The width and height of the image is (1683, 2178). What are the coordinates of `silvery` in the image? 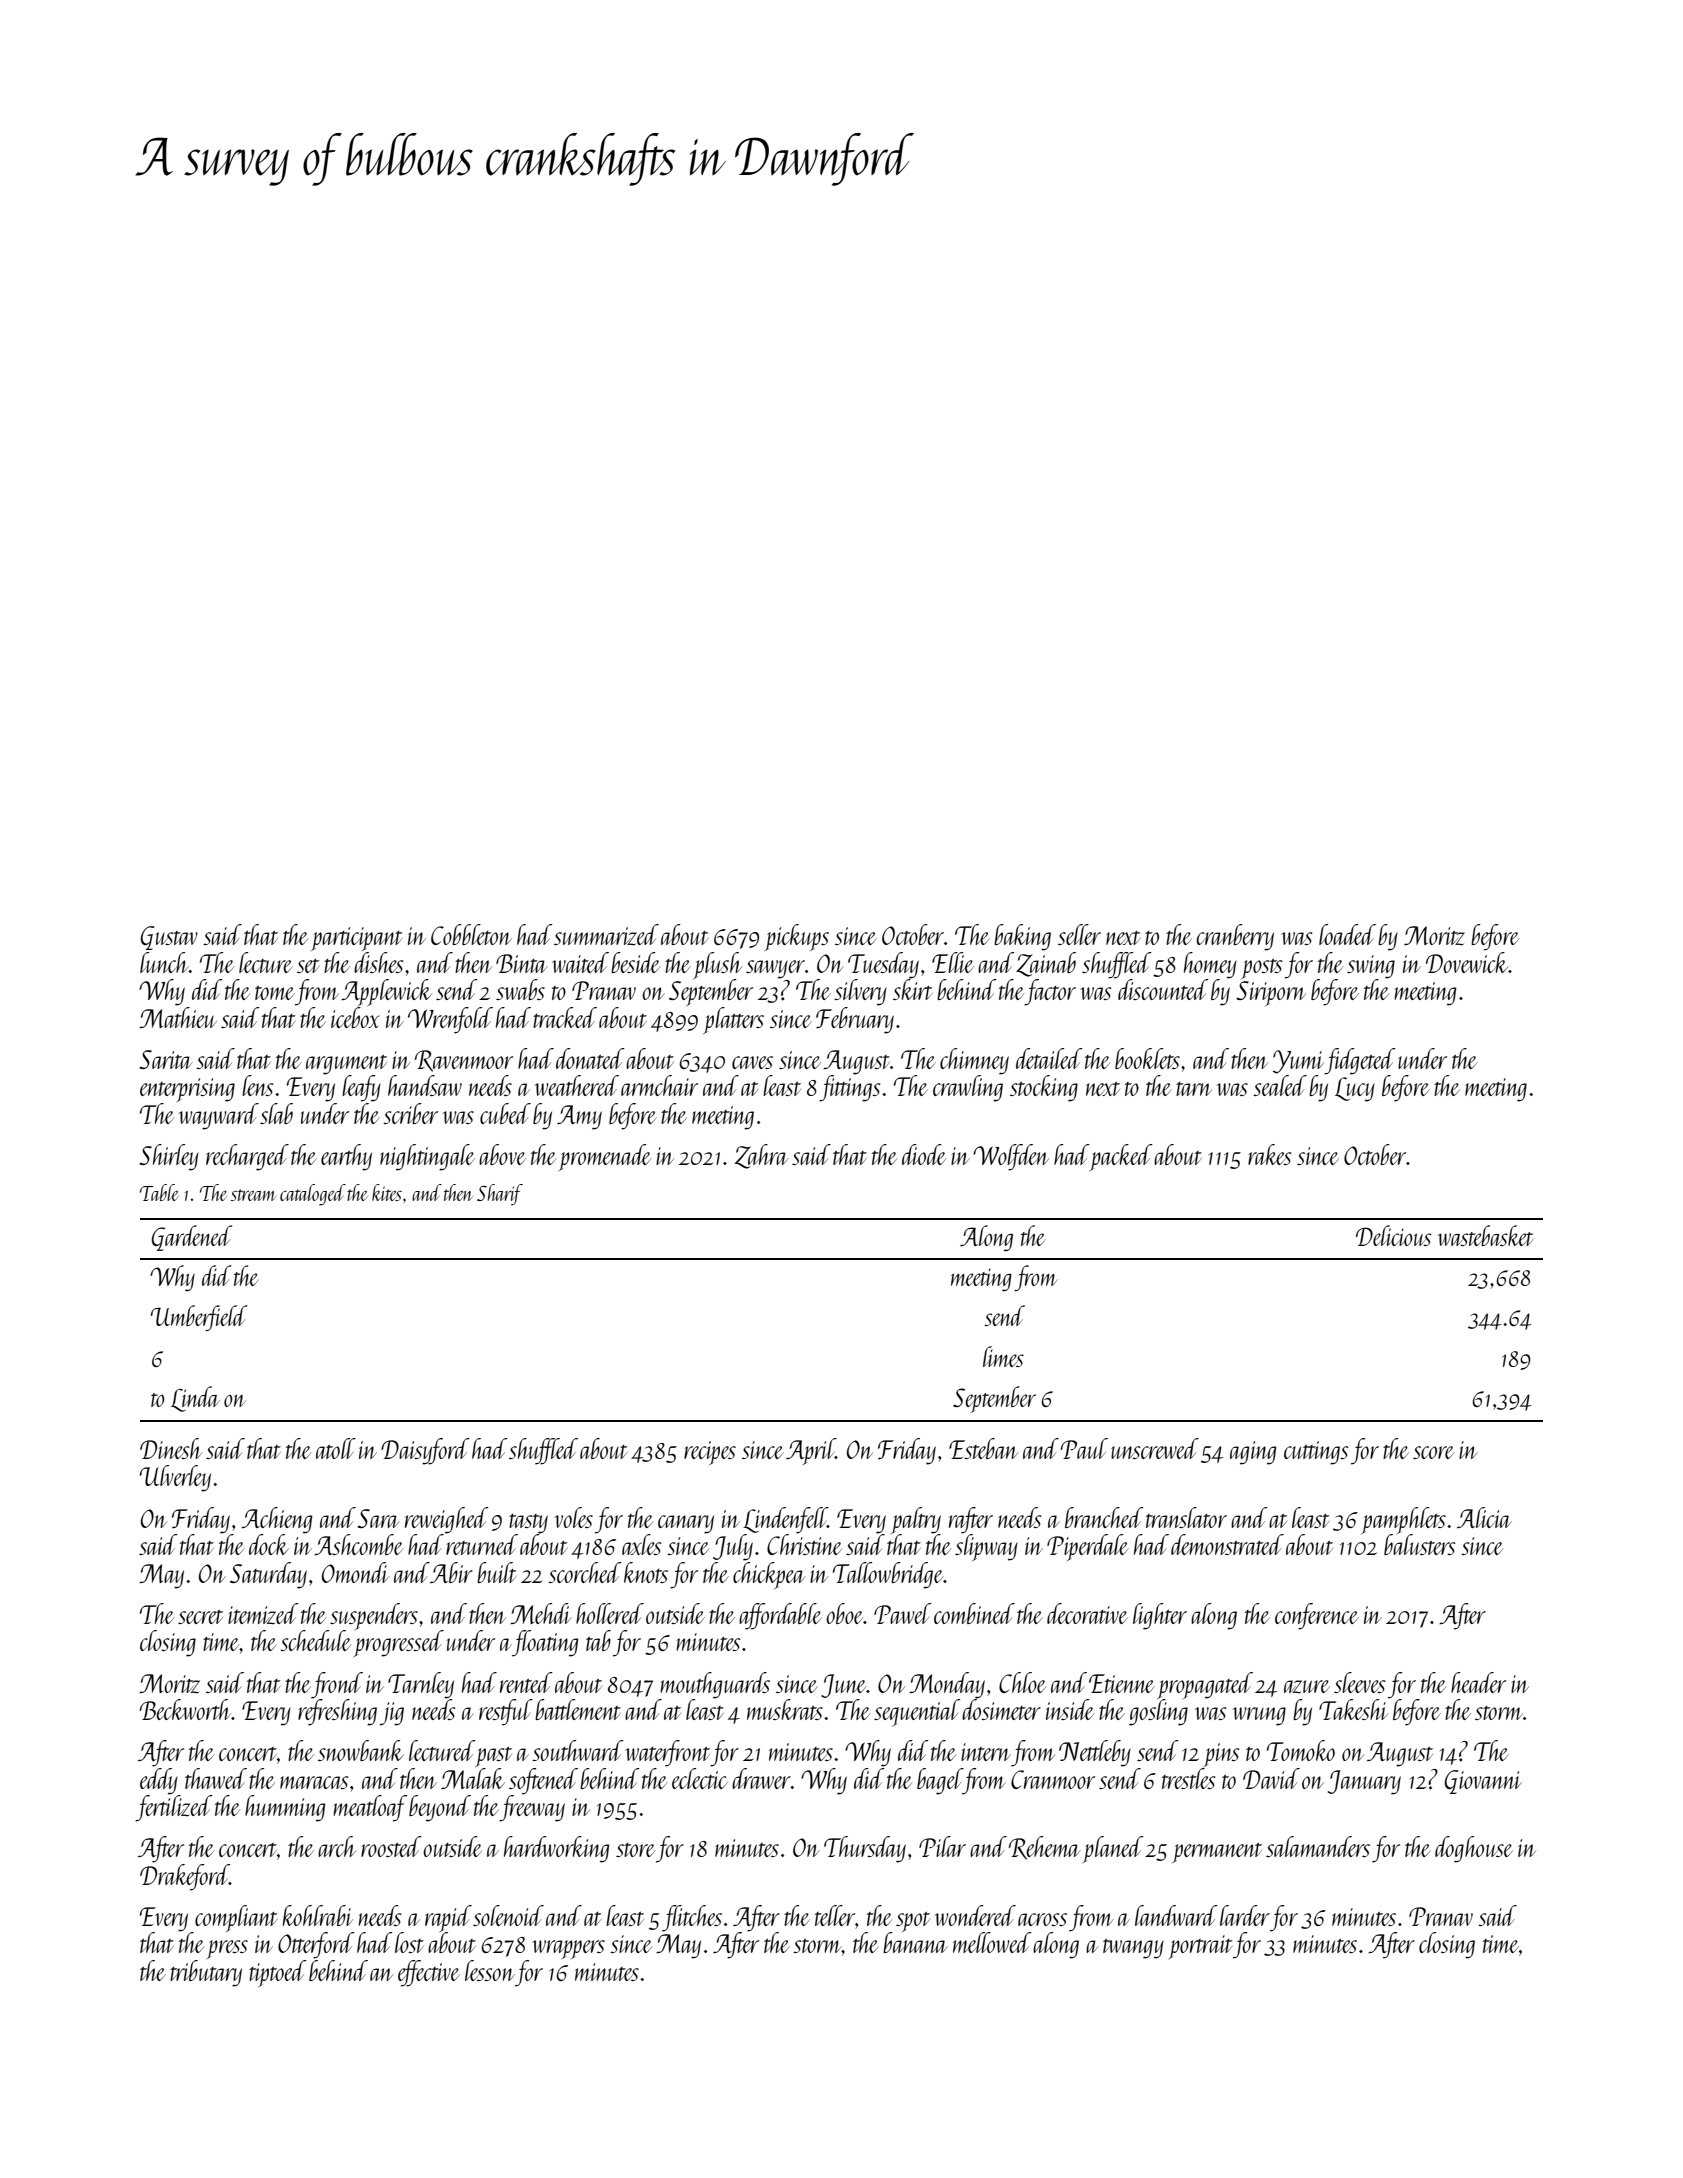 It's located at (860, 992).
